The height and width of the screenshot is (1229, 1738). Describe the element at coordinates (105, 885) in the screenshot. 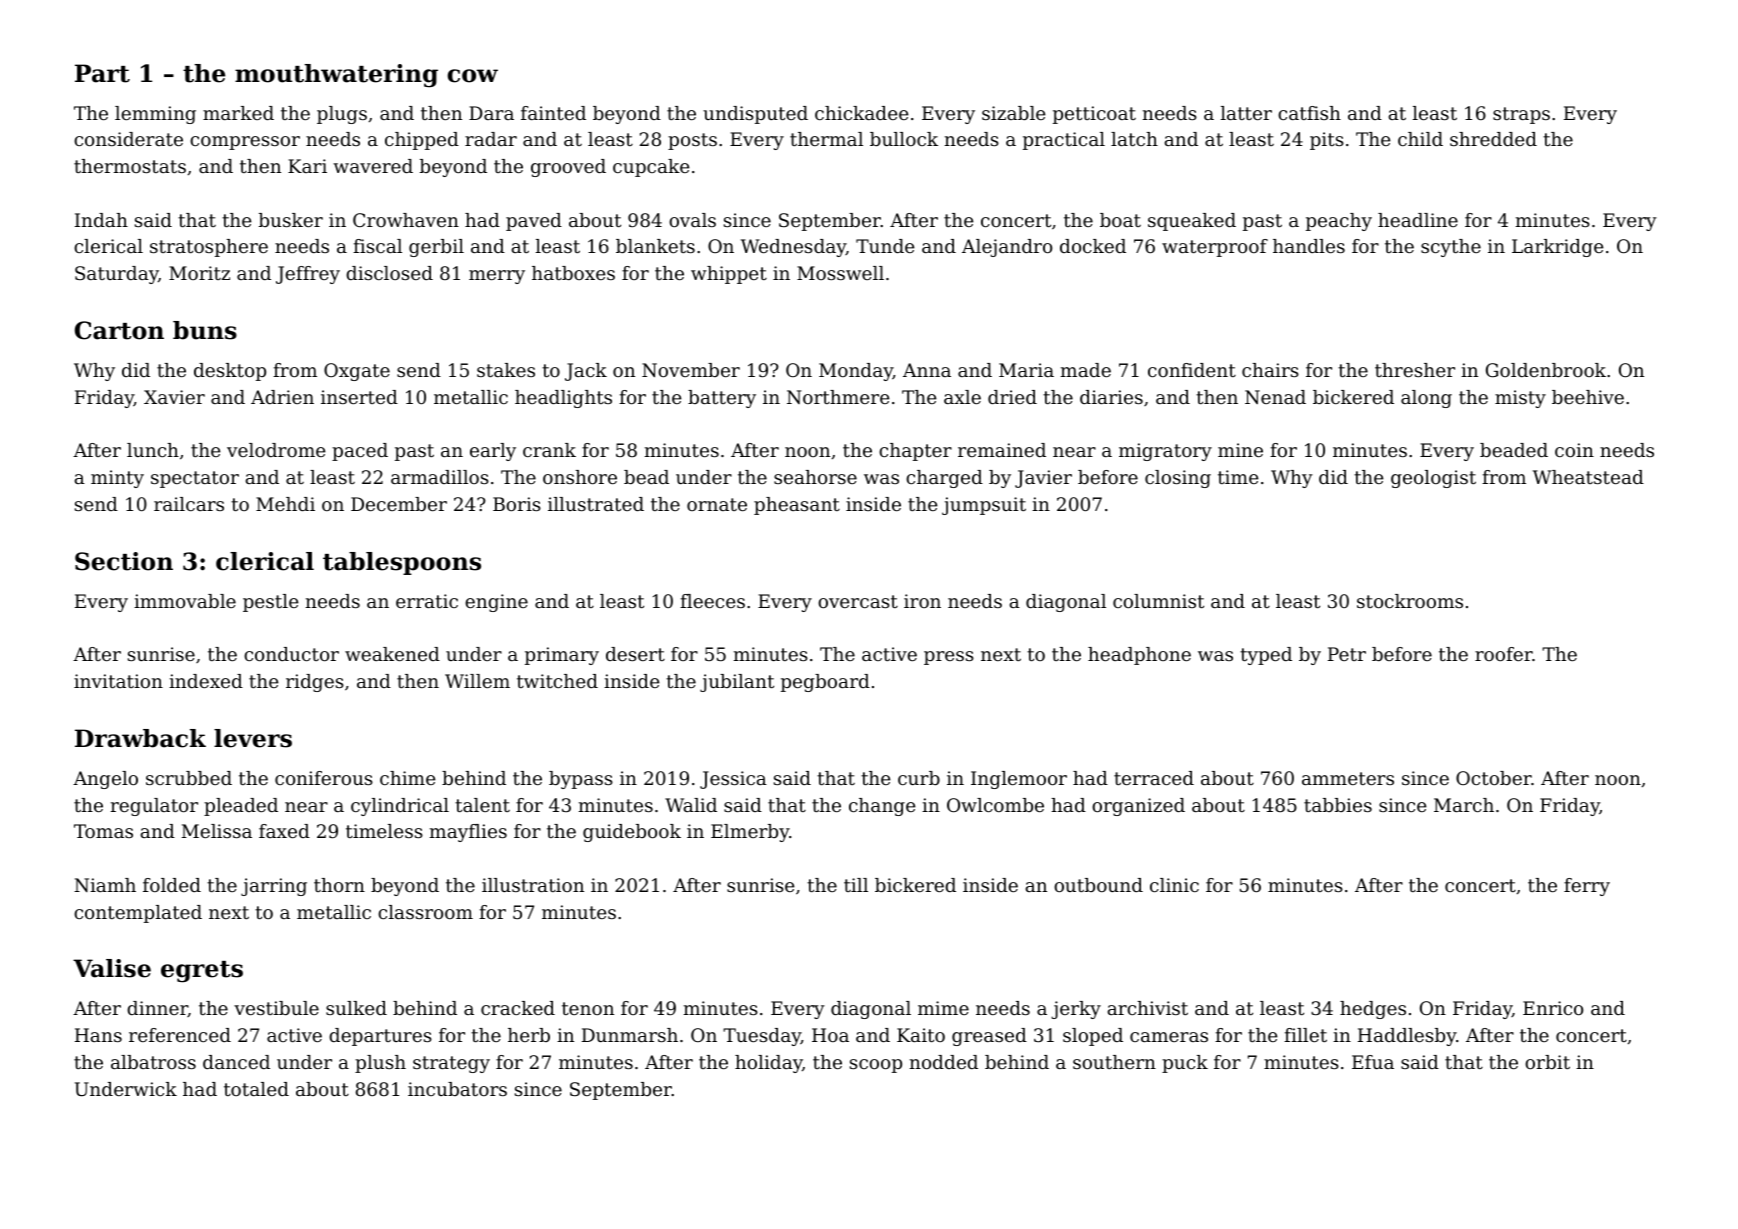

I see `Niamh` at that location.
